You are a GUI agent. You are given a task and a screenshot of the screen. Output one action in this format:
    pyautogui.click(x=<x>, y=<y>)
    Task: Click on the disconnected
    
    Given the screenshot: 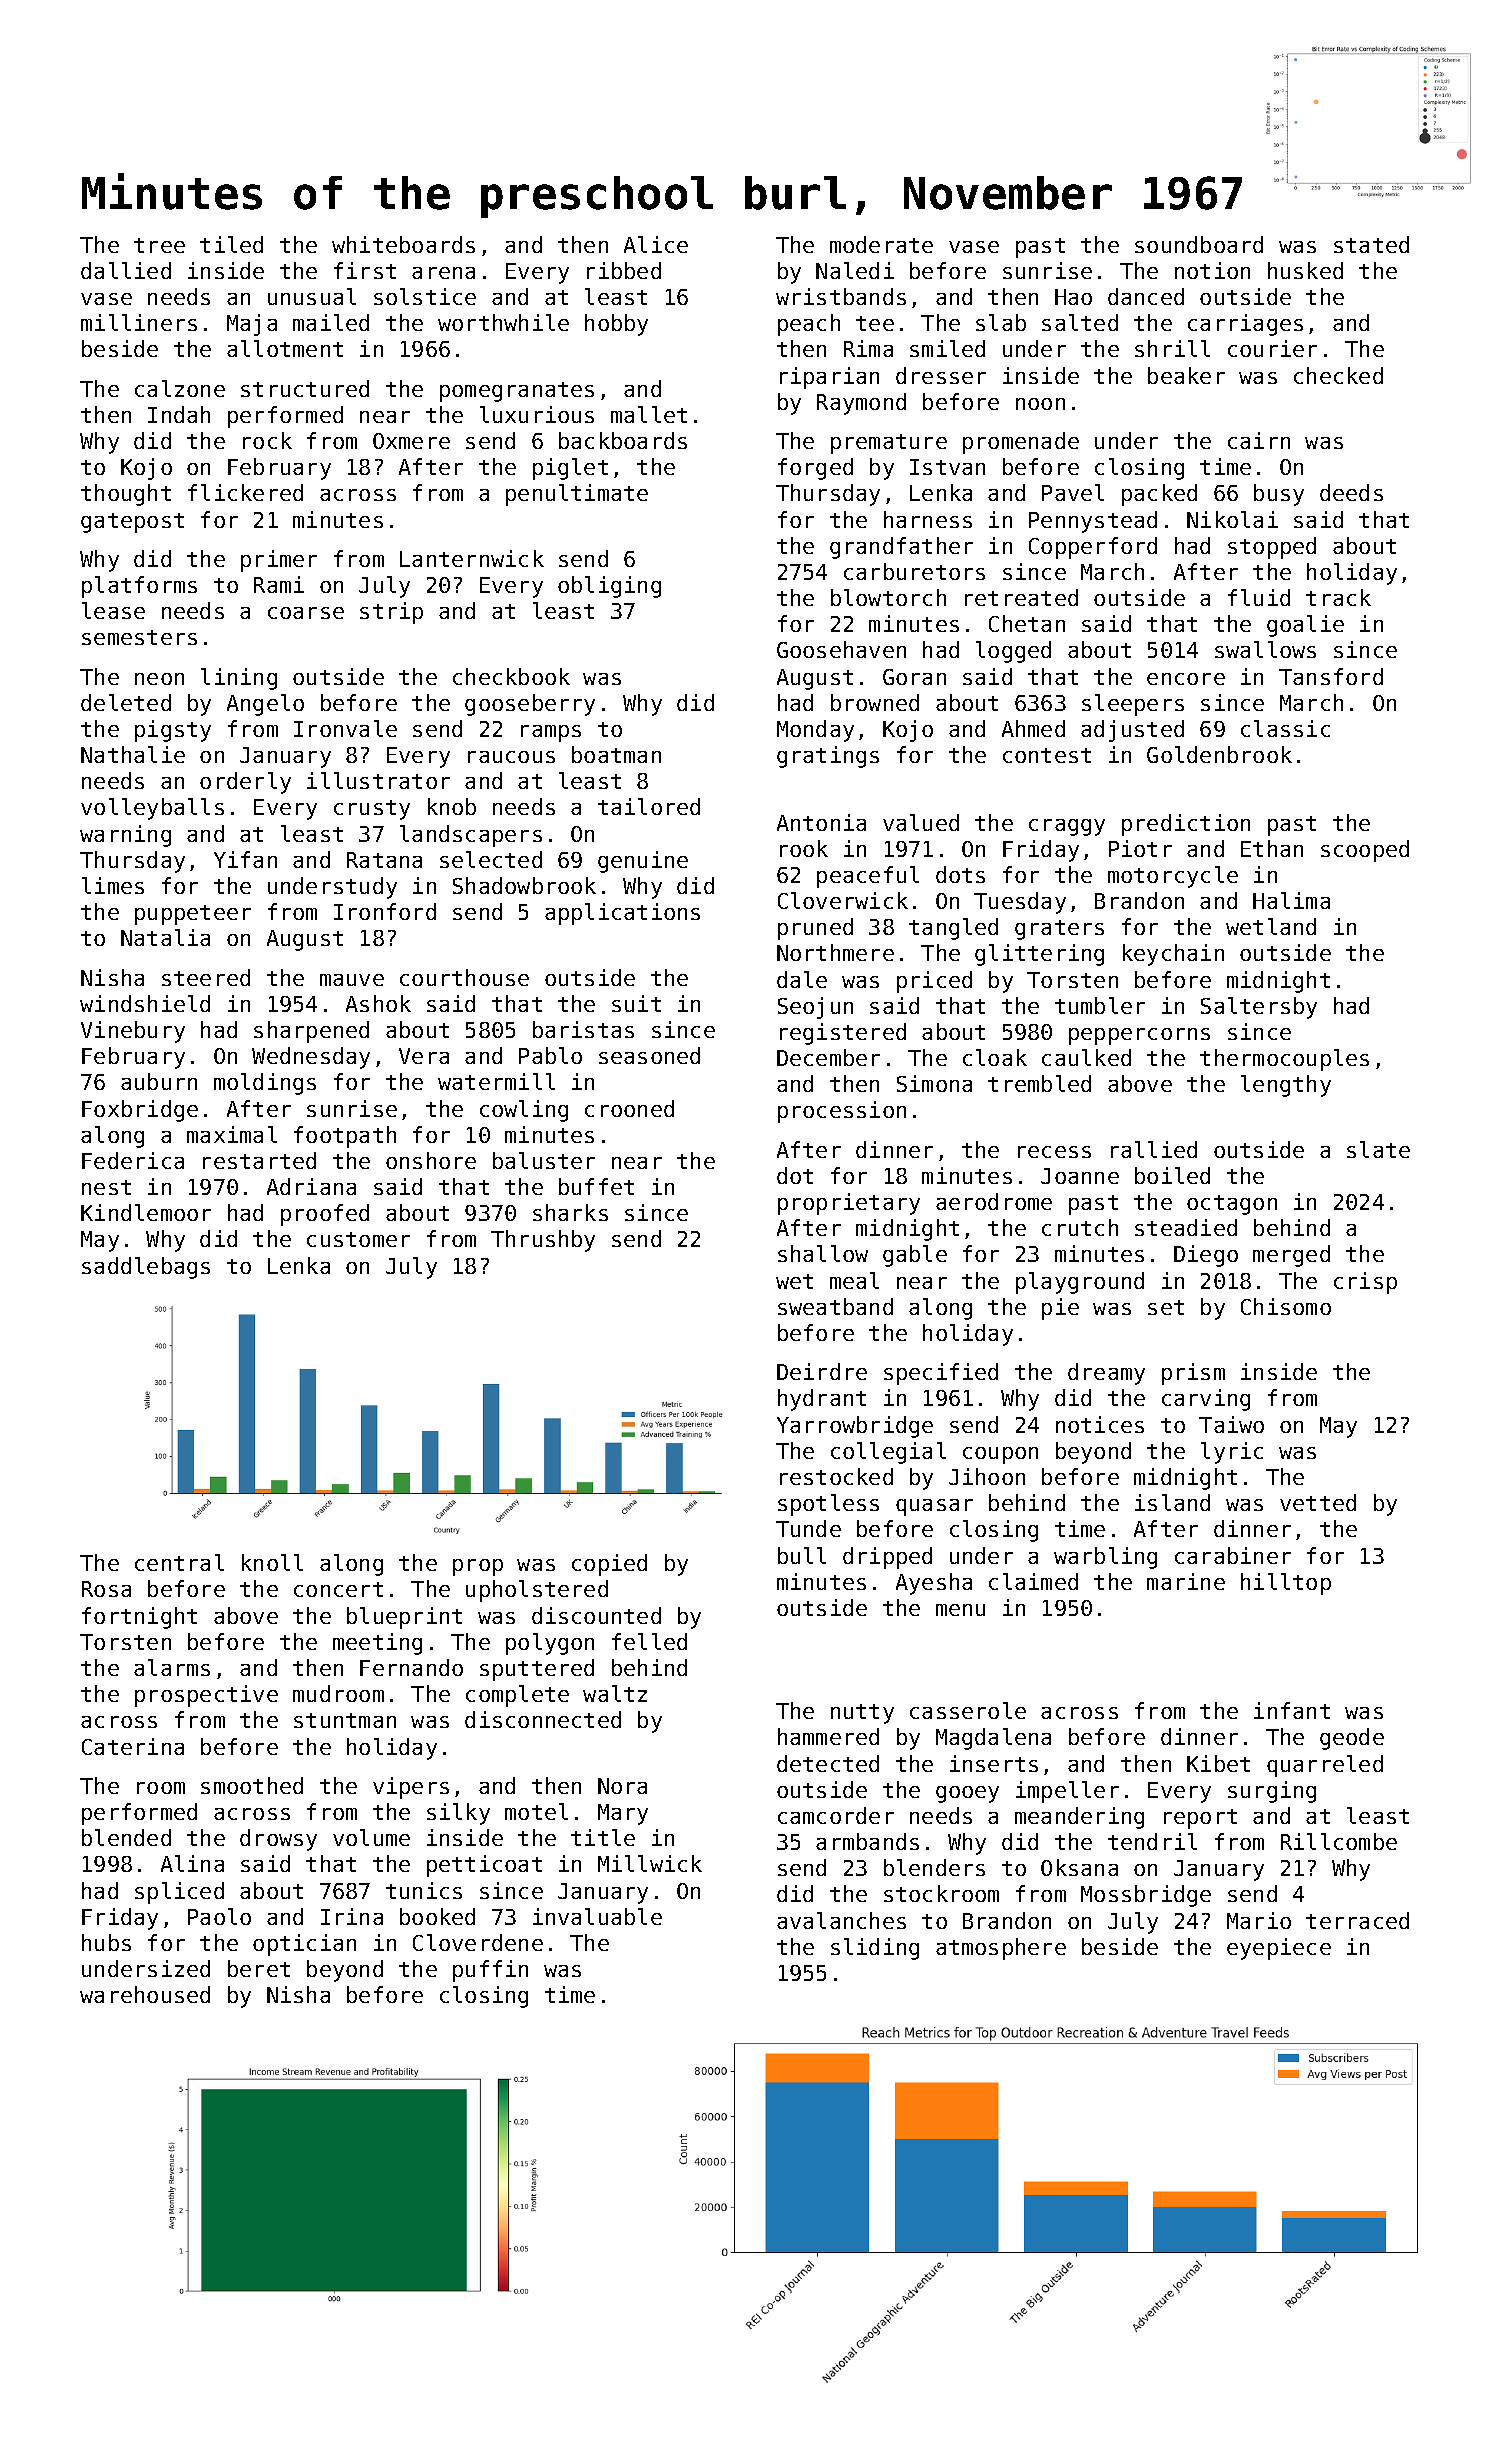 What is the action you would take?
    pyautogui.click(x=543, y=1719)
